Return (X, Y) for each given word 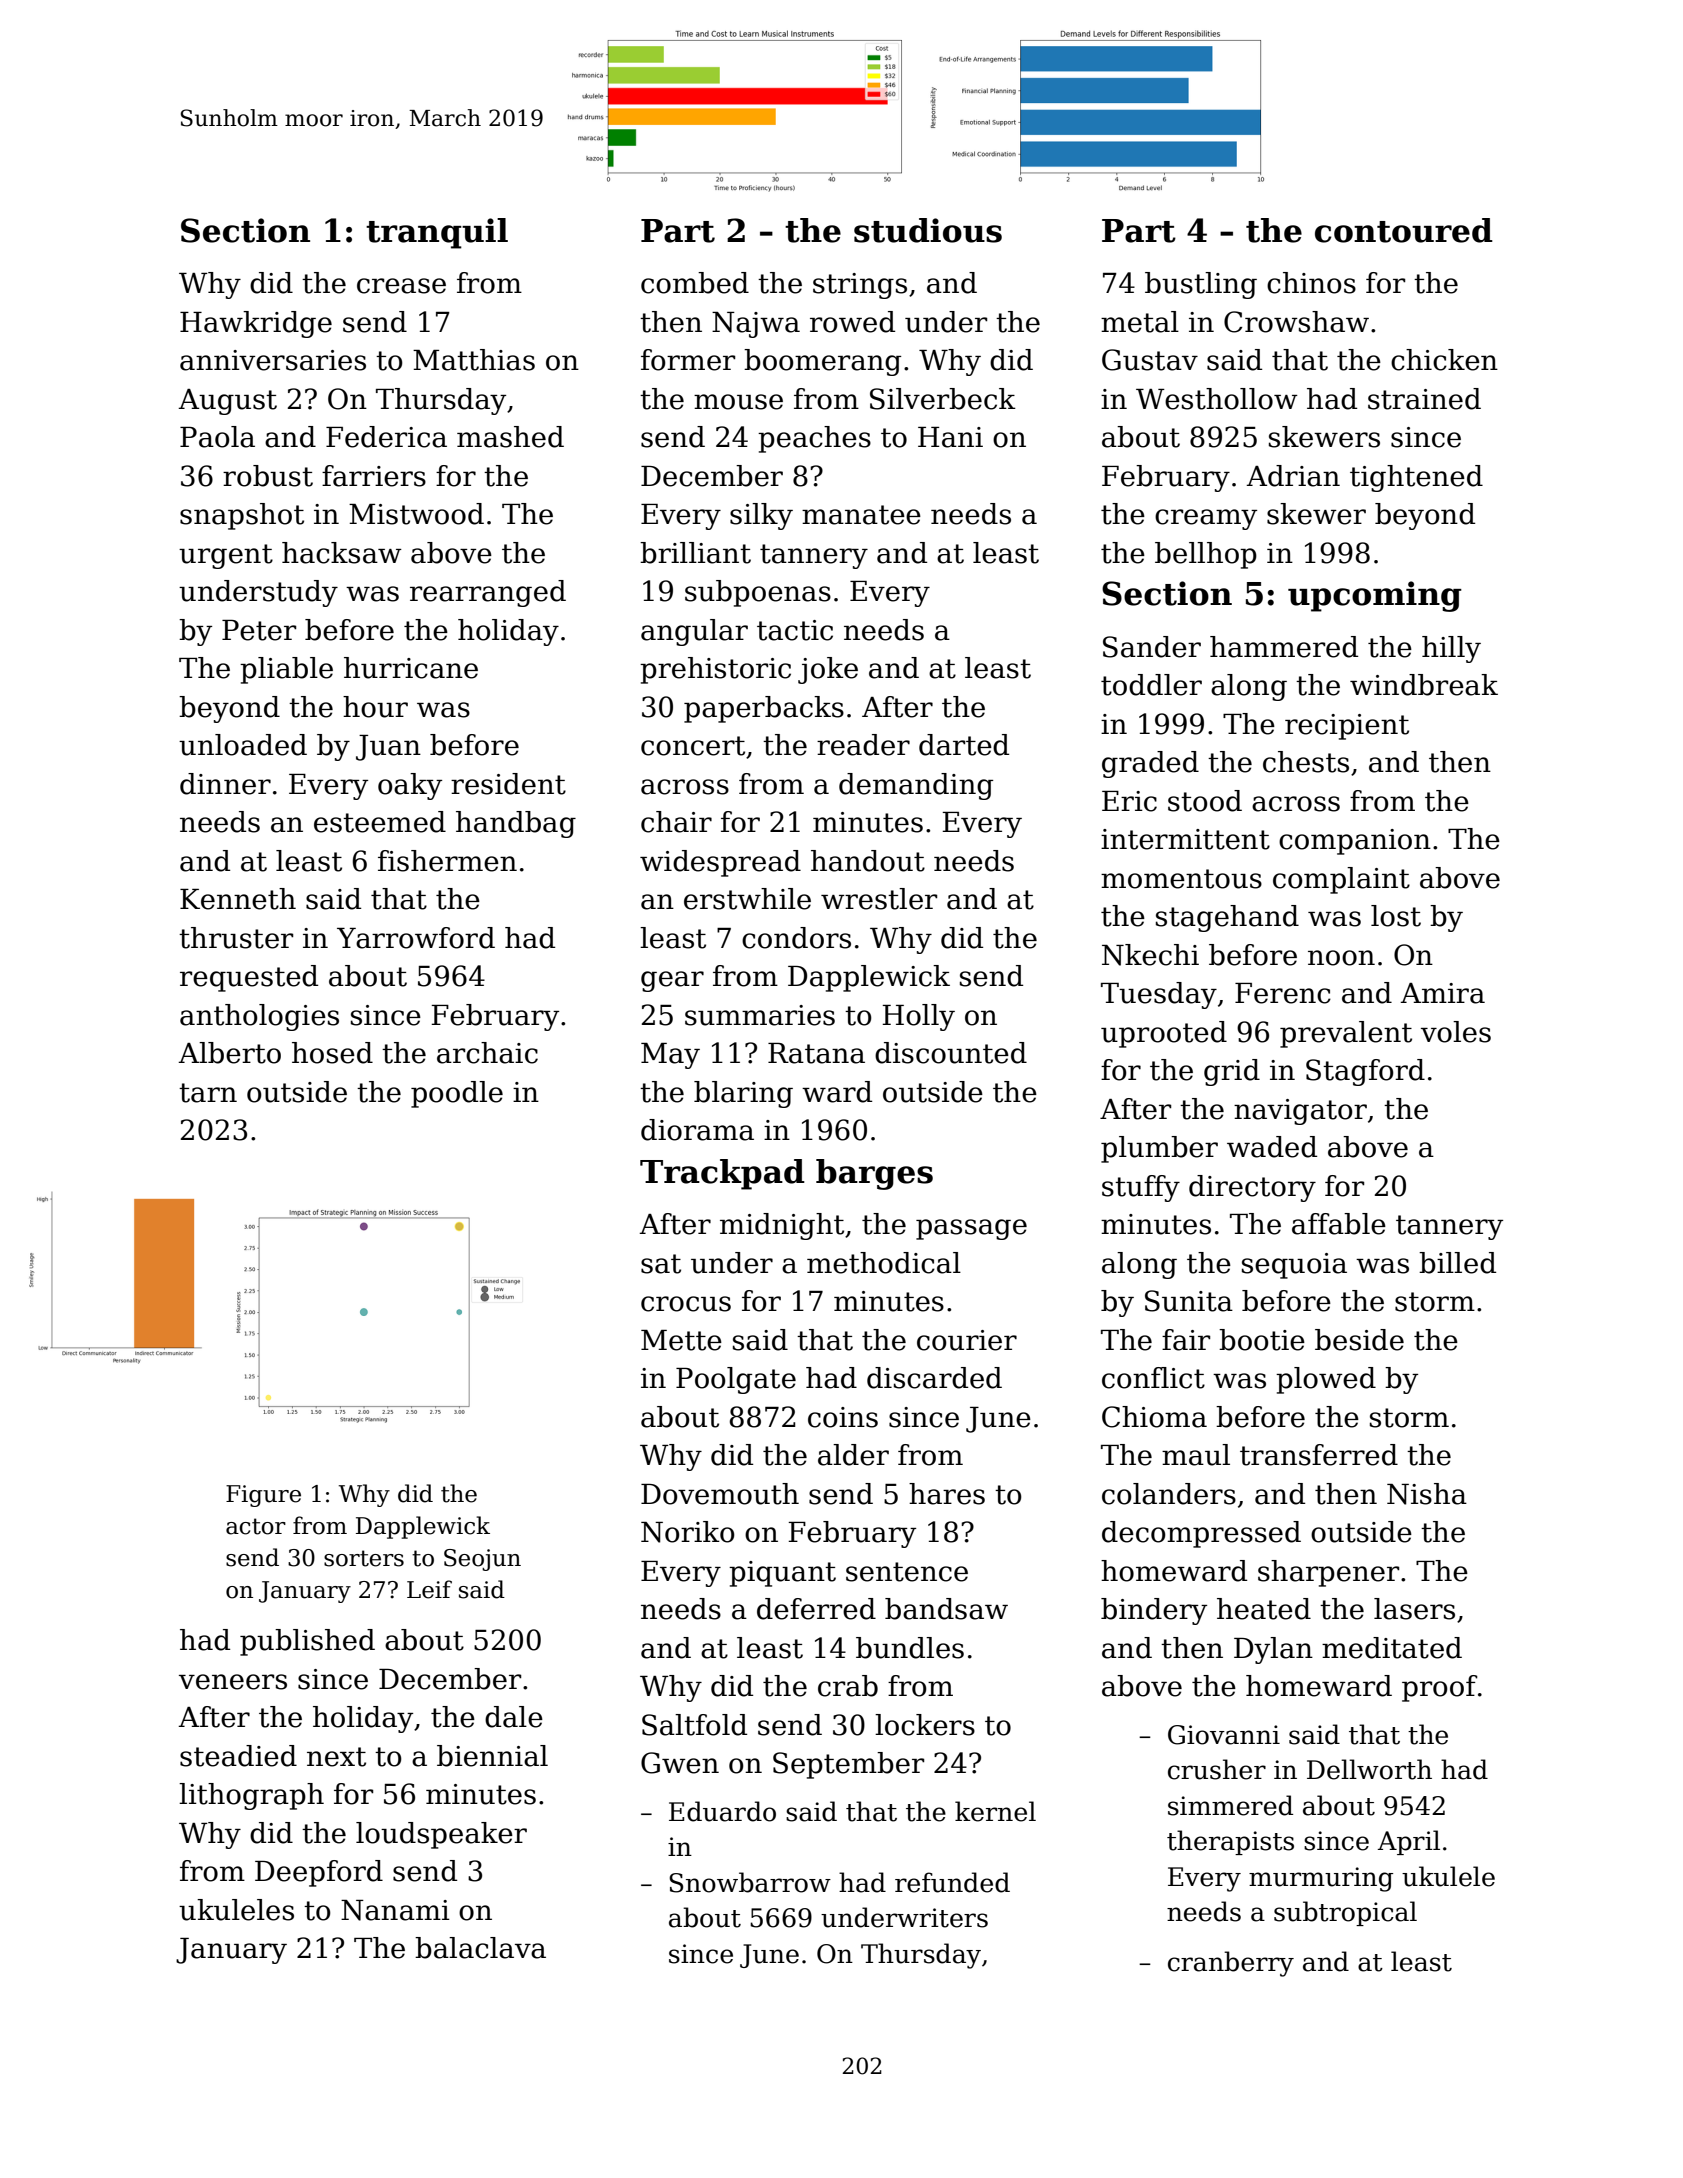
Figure (263, 1496)
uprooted (1164, 1034)
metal (1140, 322)
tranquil (437, 233)
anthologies (259, 1017)
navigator (1300, 1112)
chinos (1311, 283)
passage (971, 1229)
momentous (1181, 879)
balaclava (480, 1948)
